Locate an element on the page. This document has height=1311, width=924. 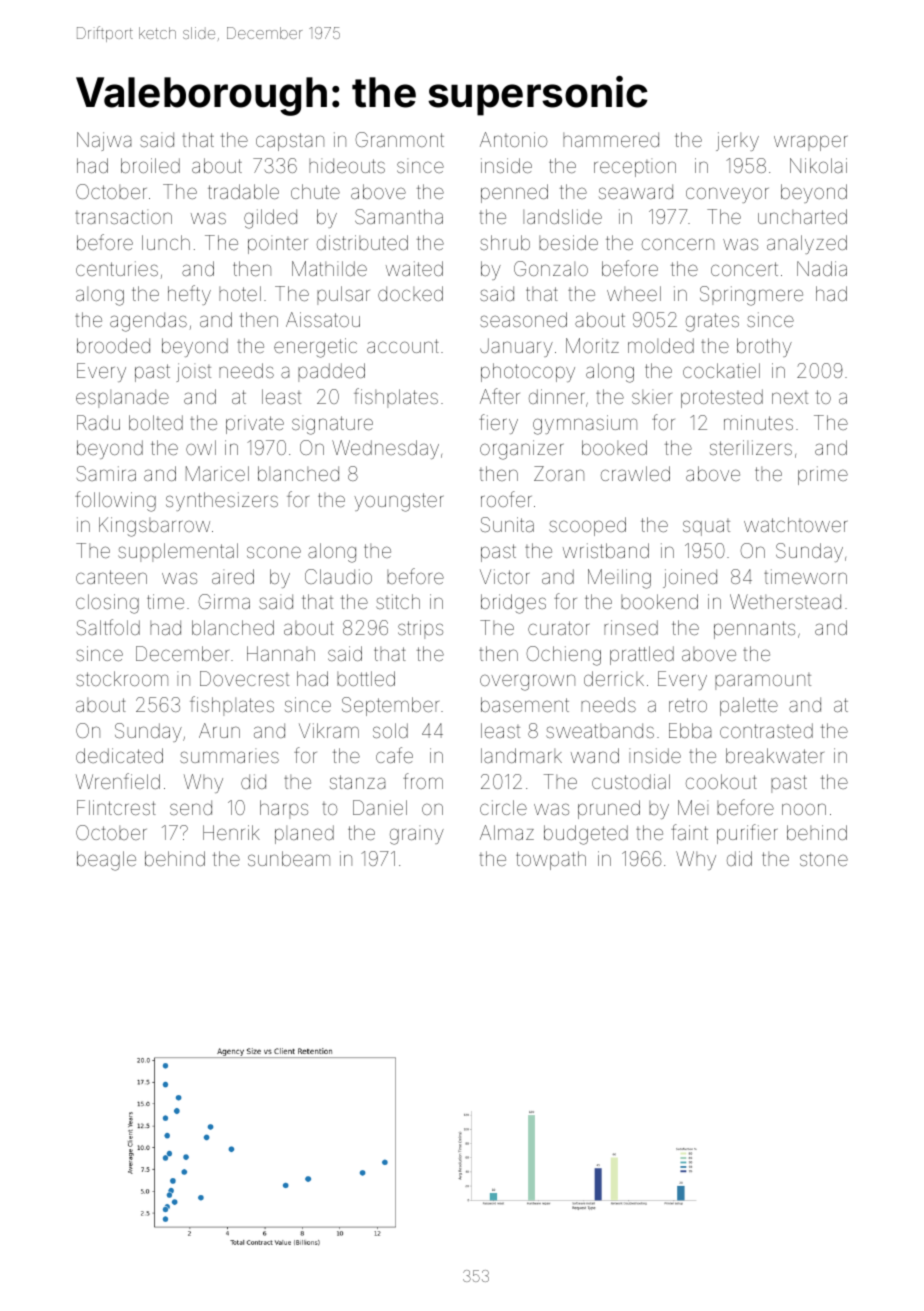
capstan is located at coordinates (290, 142).
